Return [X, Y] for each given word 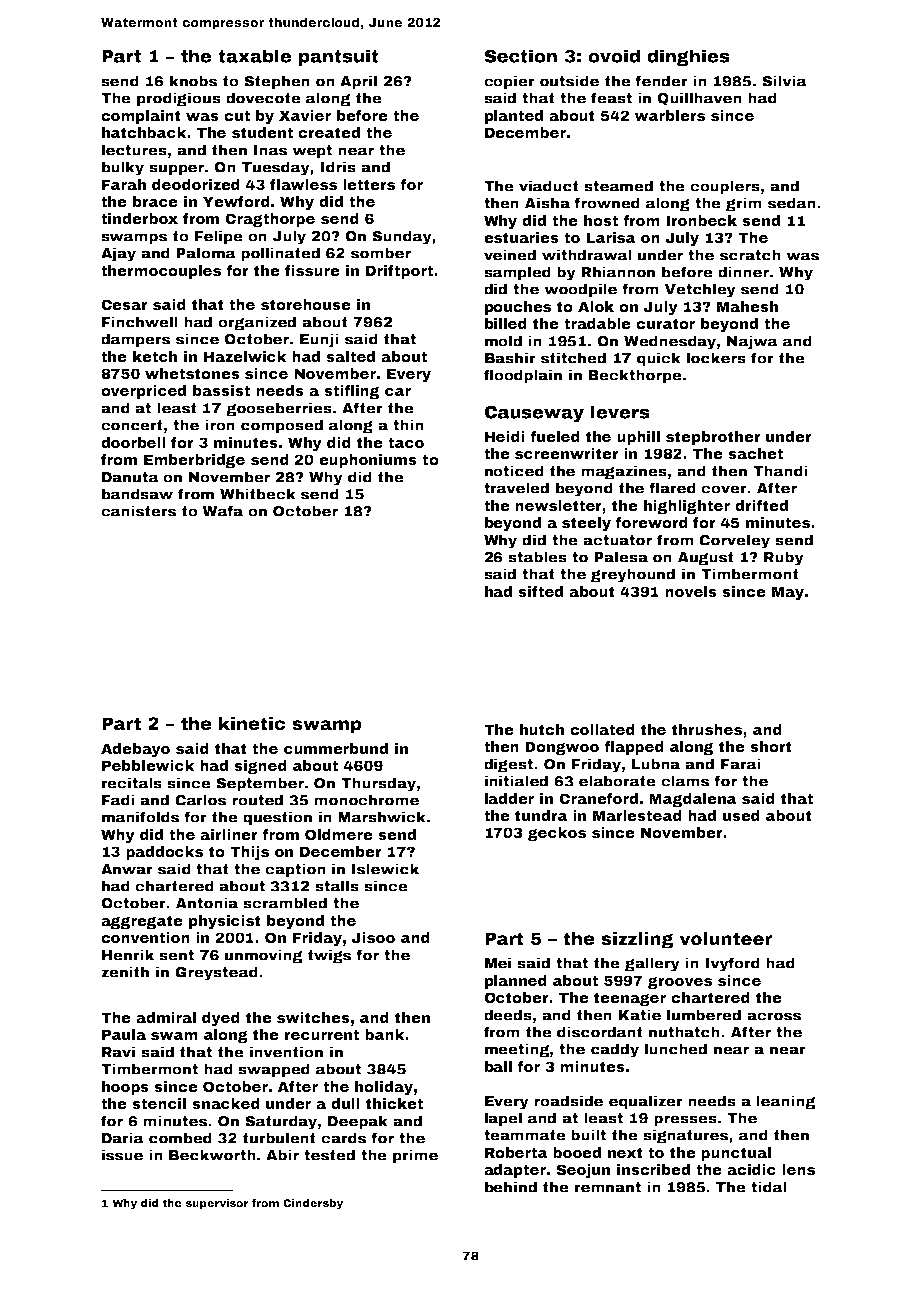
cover [724, 489]
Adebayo [135, 750]
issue [122, 1155]
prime [415, 1156]
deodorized [196, 184]
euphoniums [368, 461]
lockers [716, 358]
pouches [518, 308]
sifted [540, 591]
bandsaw [137, 494]
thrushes [707, 729]
